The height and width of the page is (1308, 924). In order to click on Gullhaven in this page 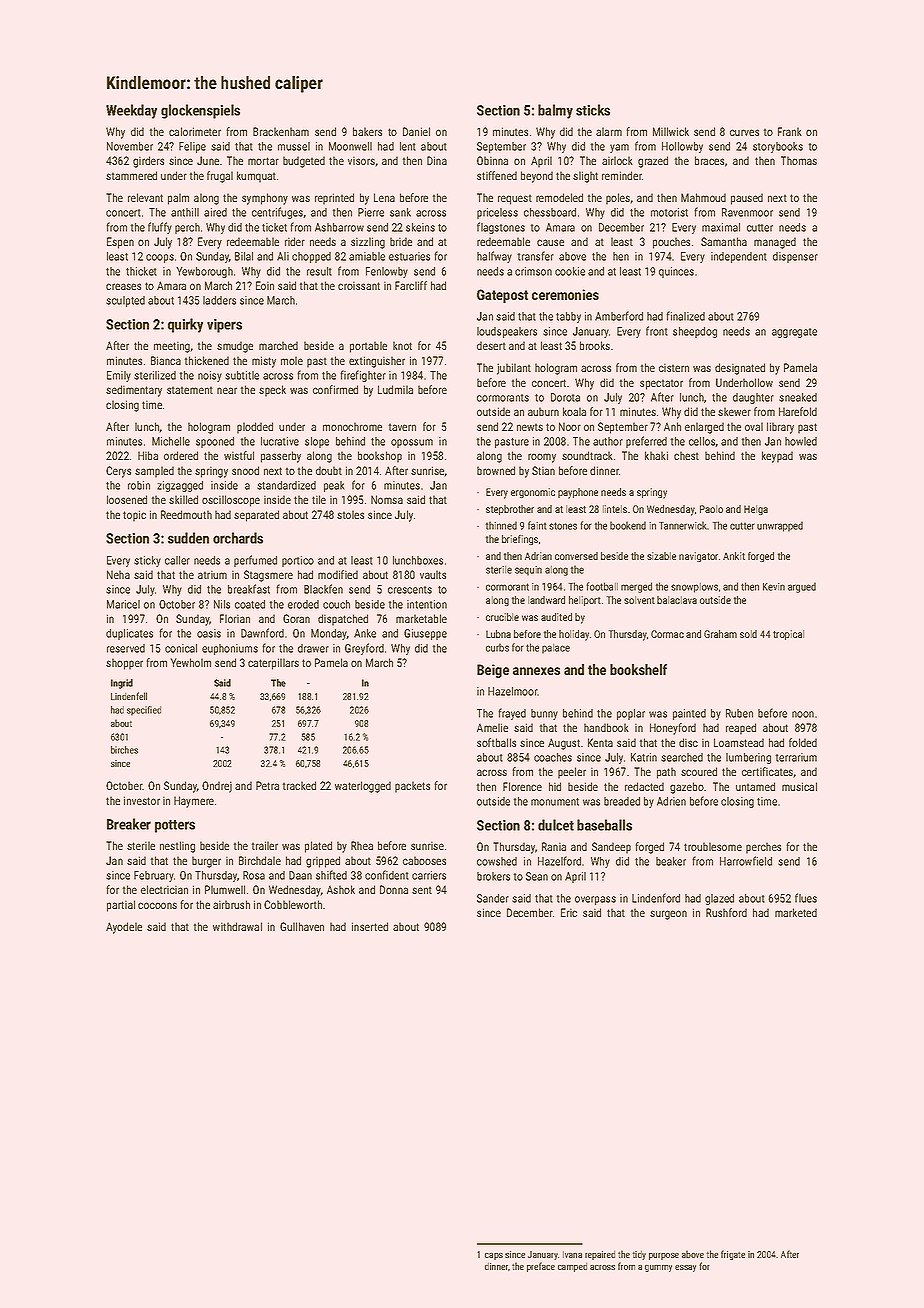, I will do `click(302, 926)`.
